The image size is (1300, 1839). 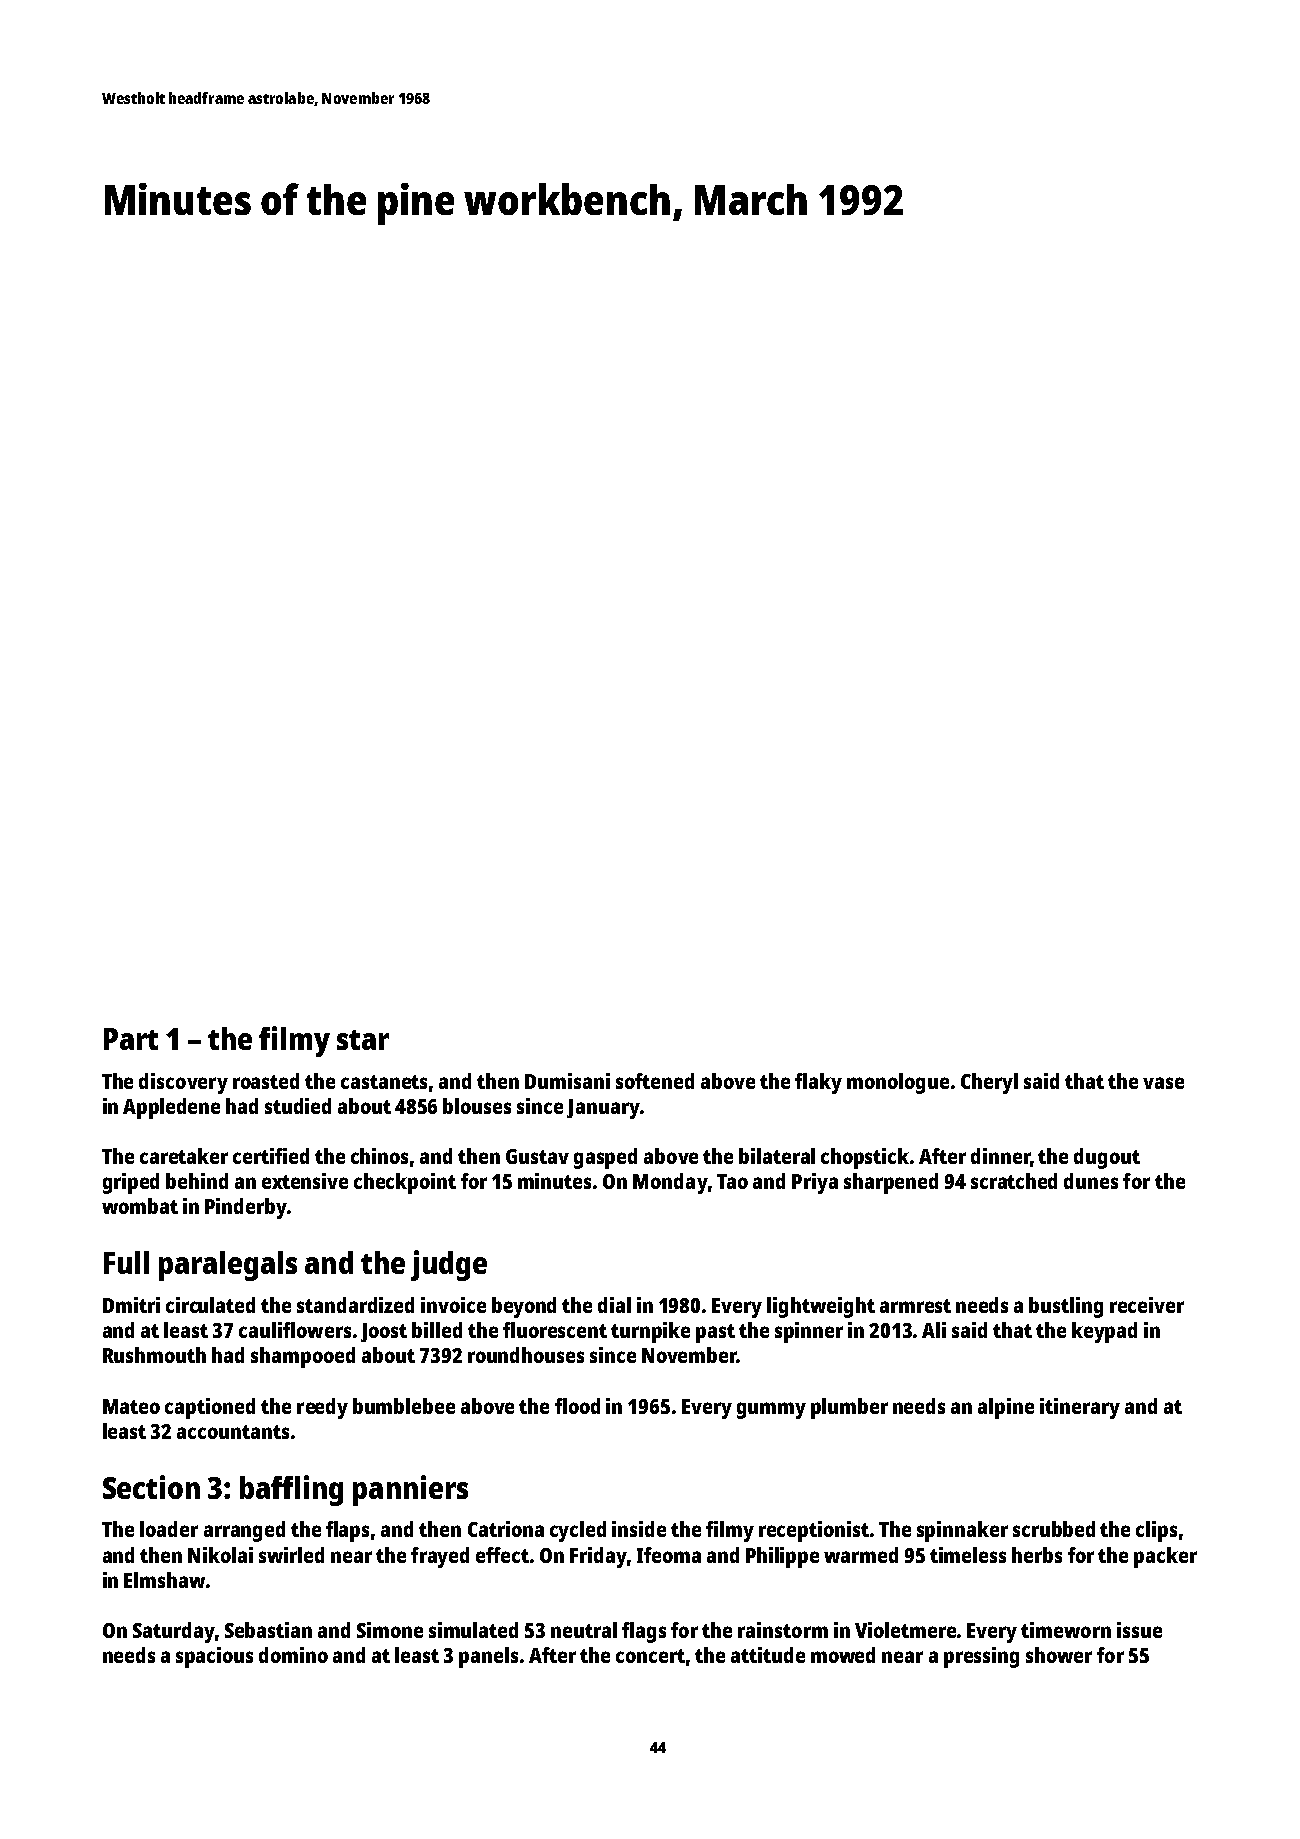 I want to click on dunes, so click(x=1091, y=1181).
